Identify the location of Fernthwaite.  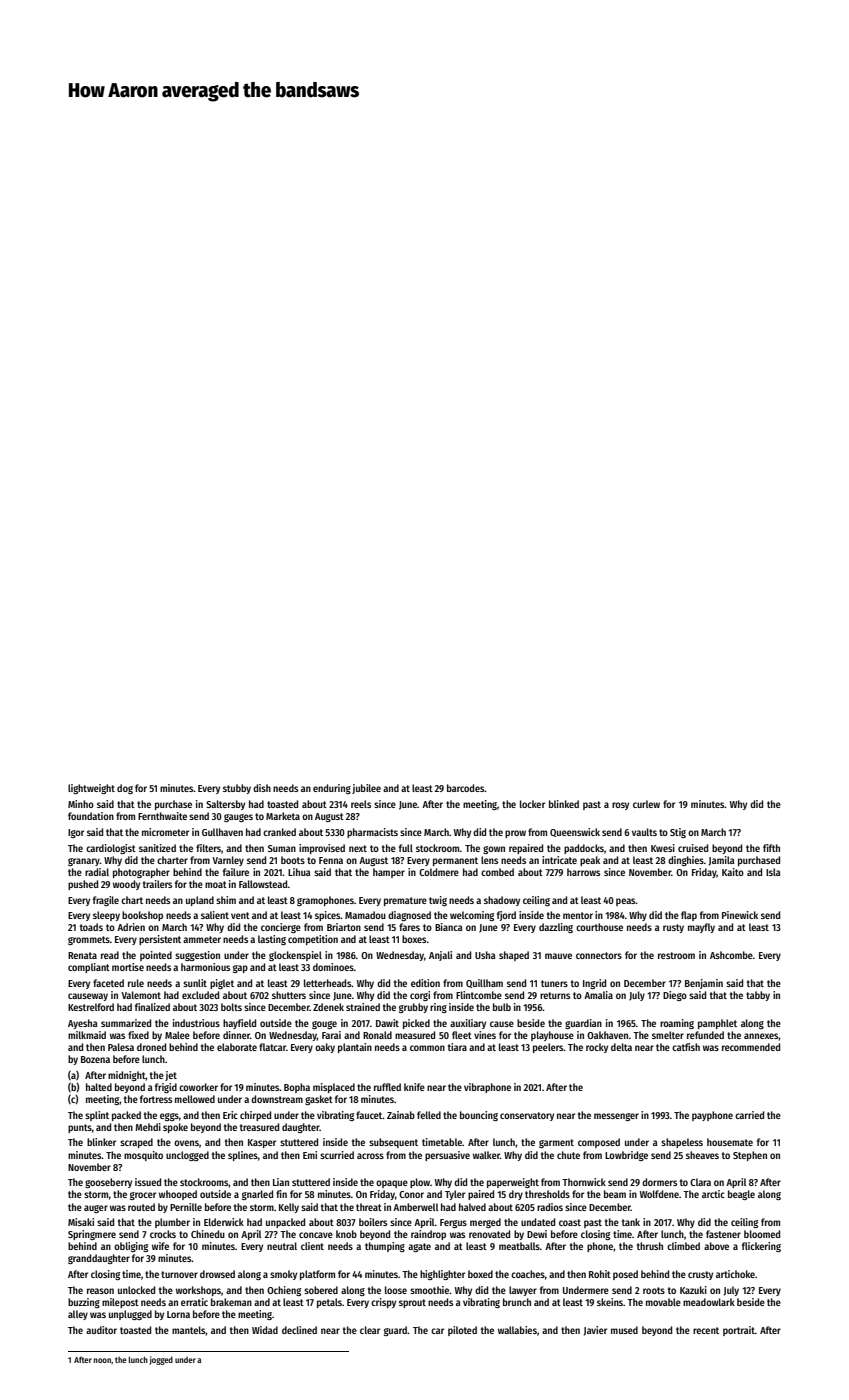
(162, 816).
